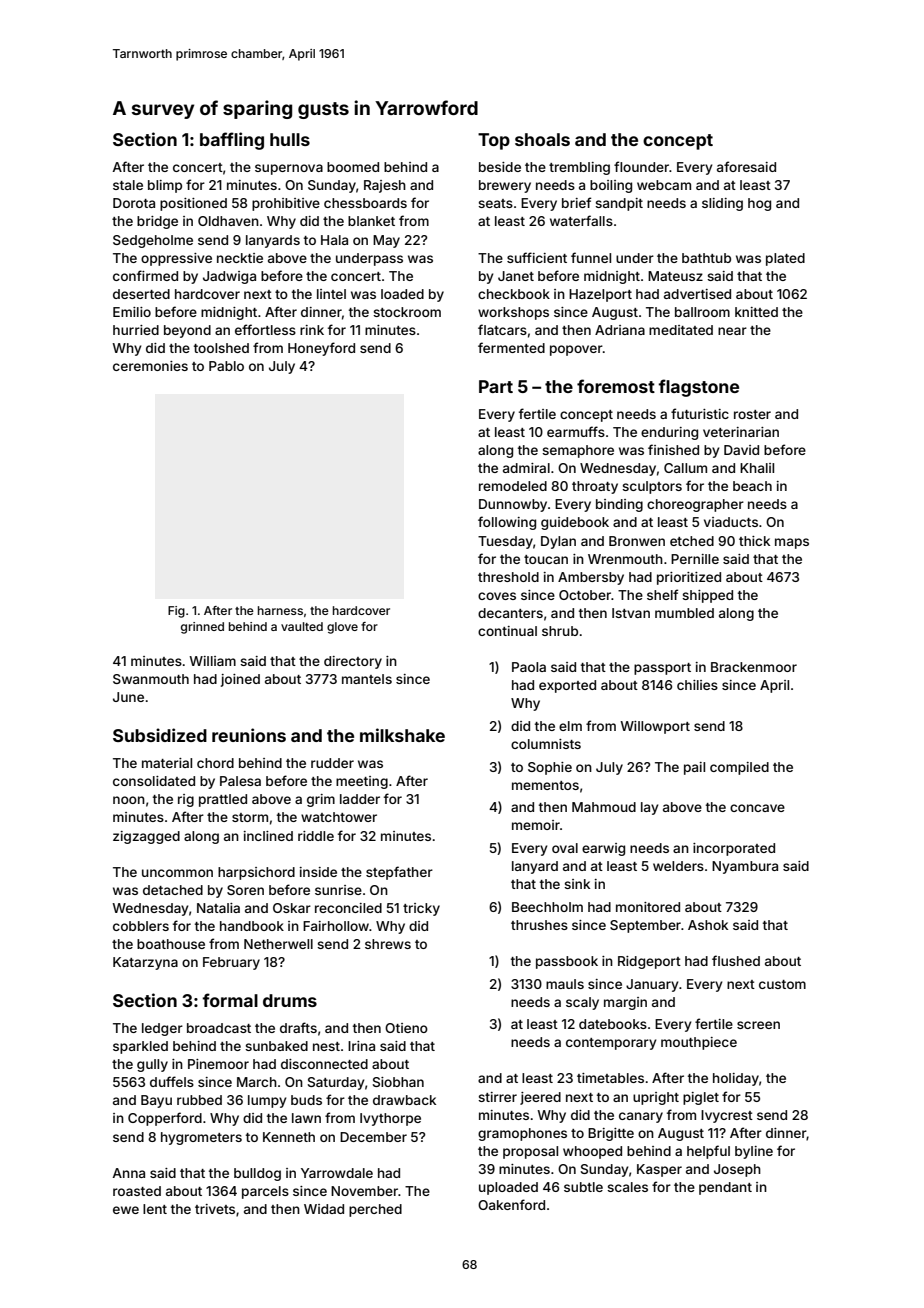 Image resolution: width=924 pixels, height=1308 pixels. I want to click on exported, so click(567, 686).
